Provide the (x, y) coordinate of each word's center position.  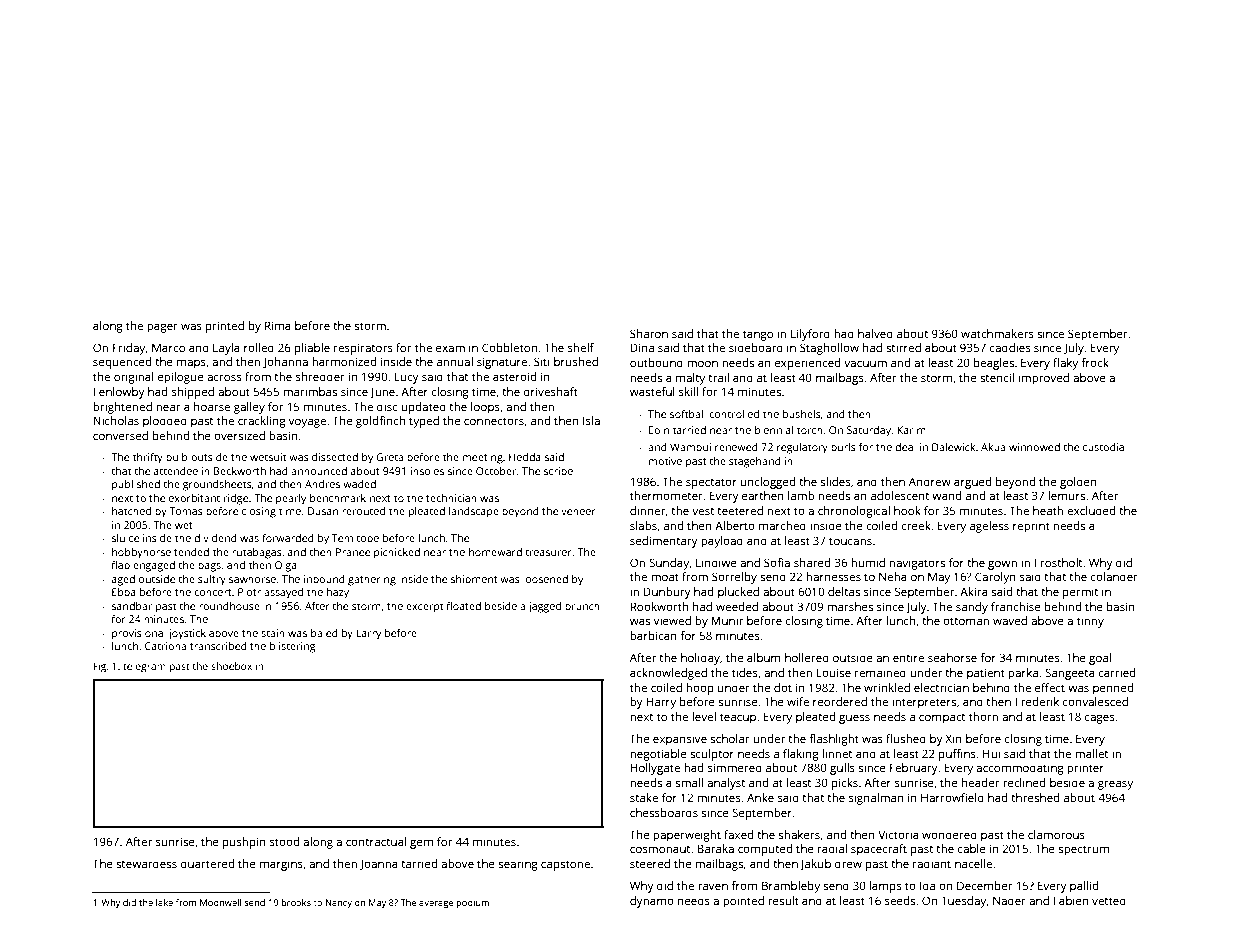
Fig (99, 667)
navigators (917, 564)
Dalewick (954, 447)
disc (387, 406)
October (496, 471)
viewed (672, 620)
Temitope (355, 539)
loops (485, 408)
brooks (296, 902)
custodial (1105, 447)
